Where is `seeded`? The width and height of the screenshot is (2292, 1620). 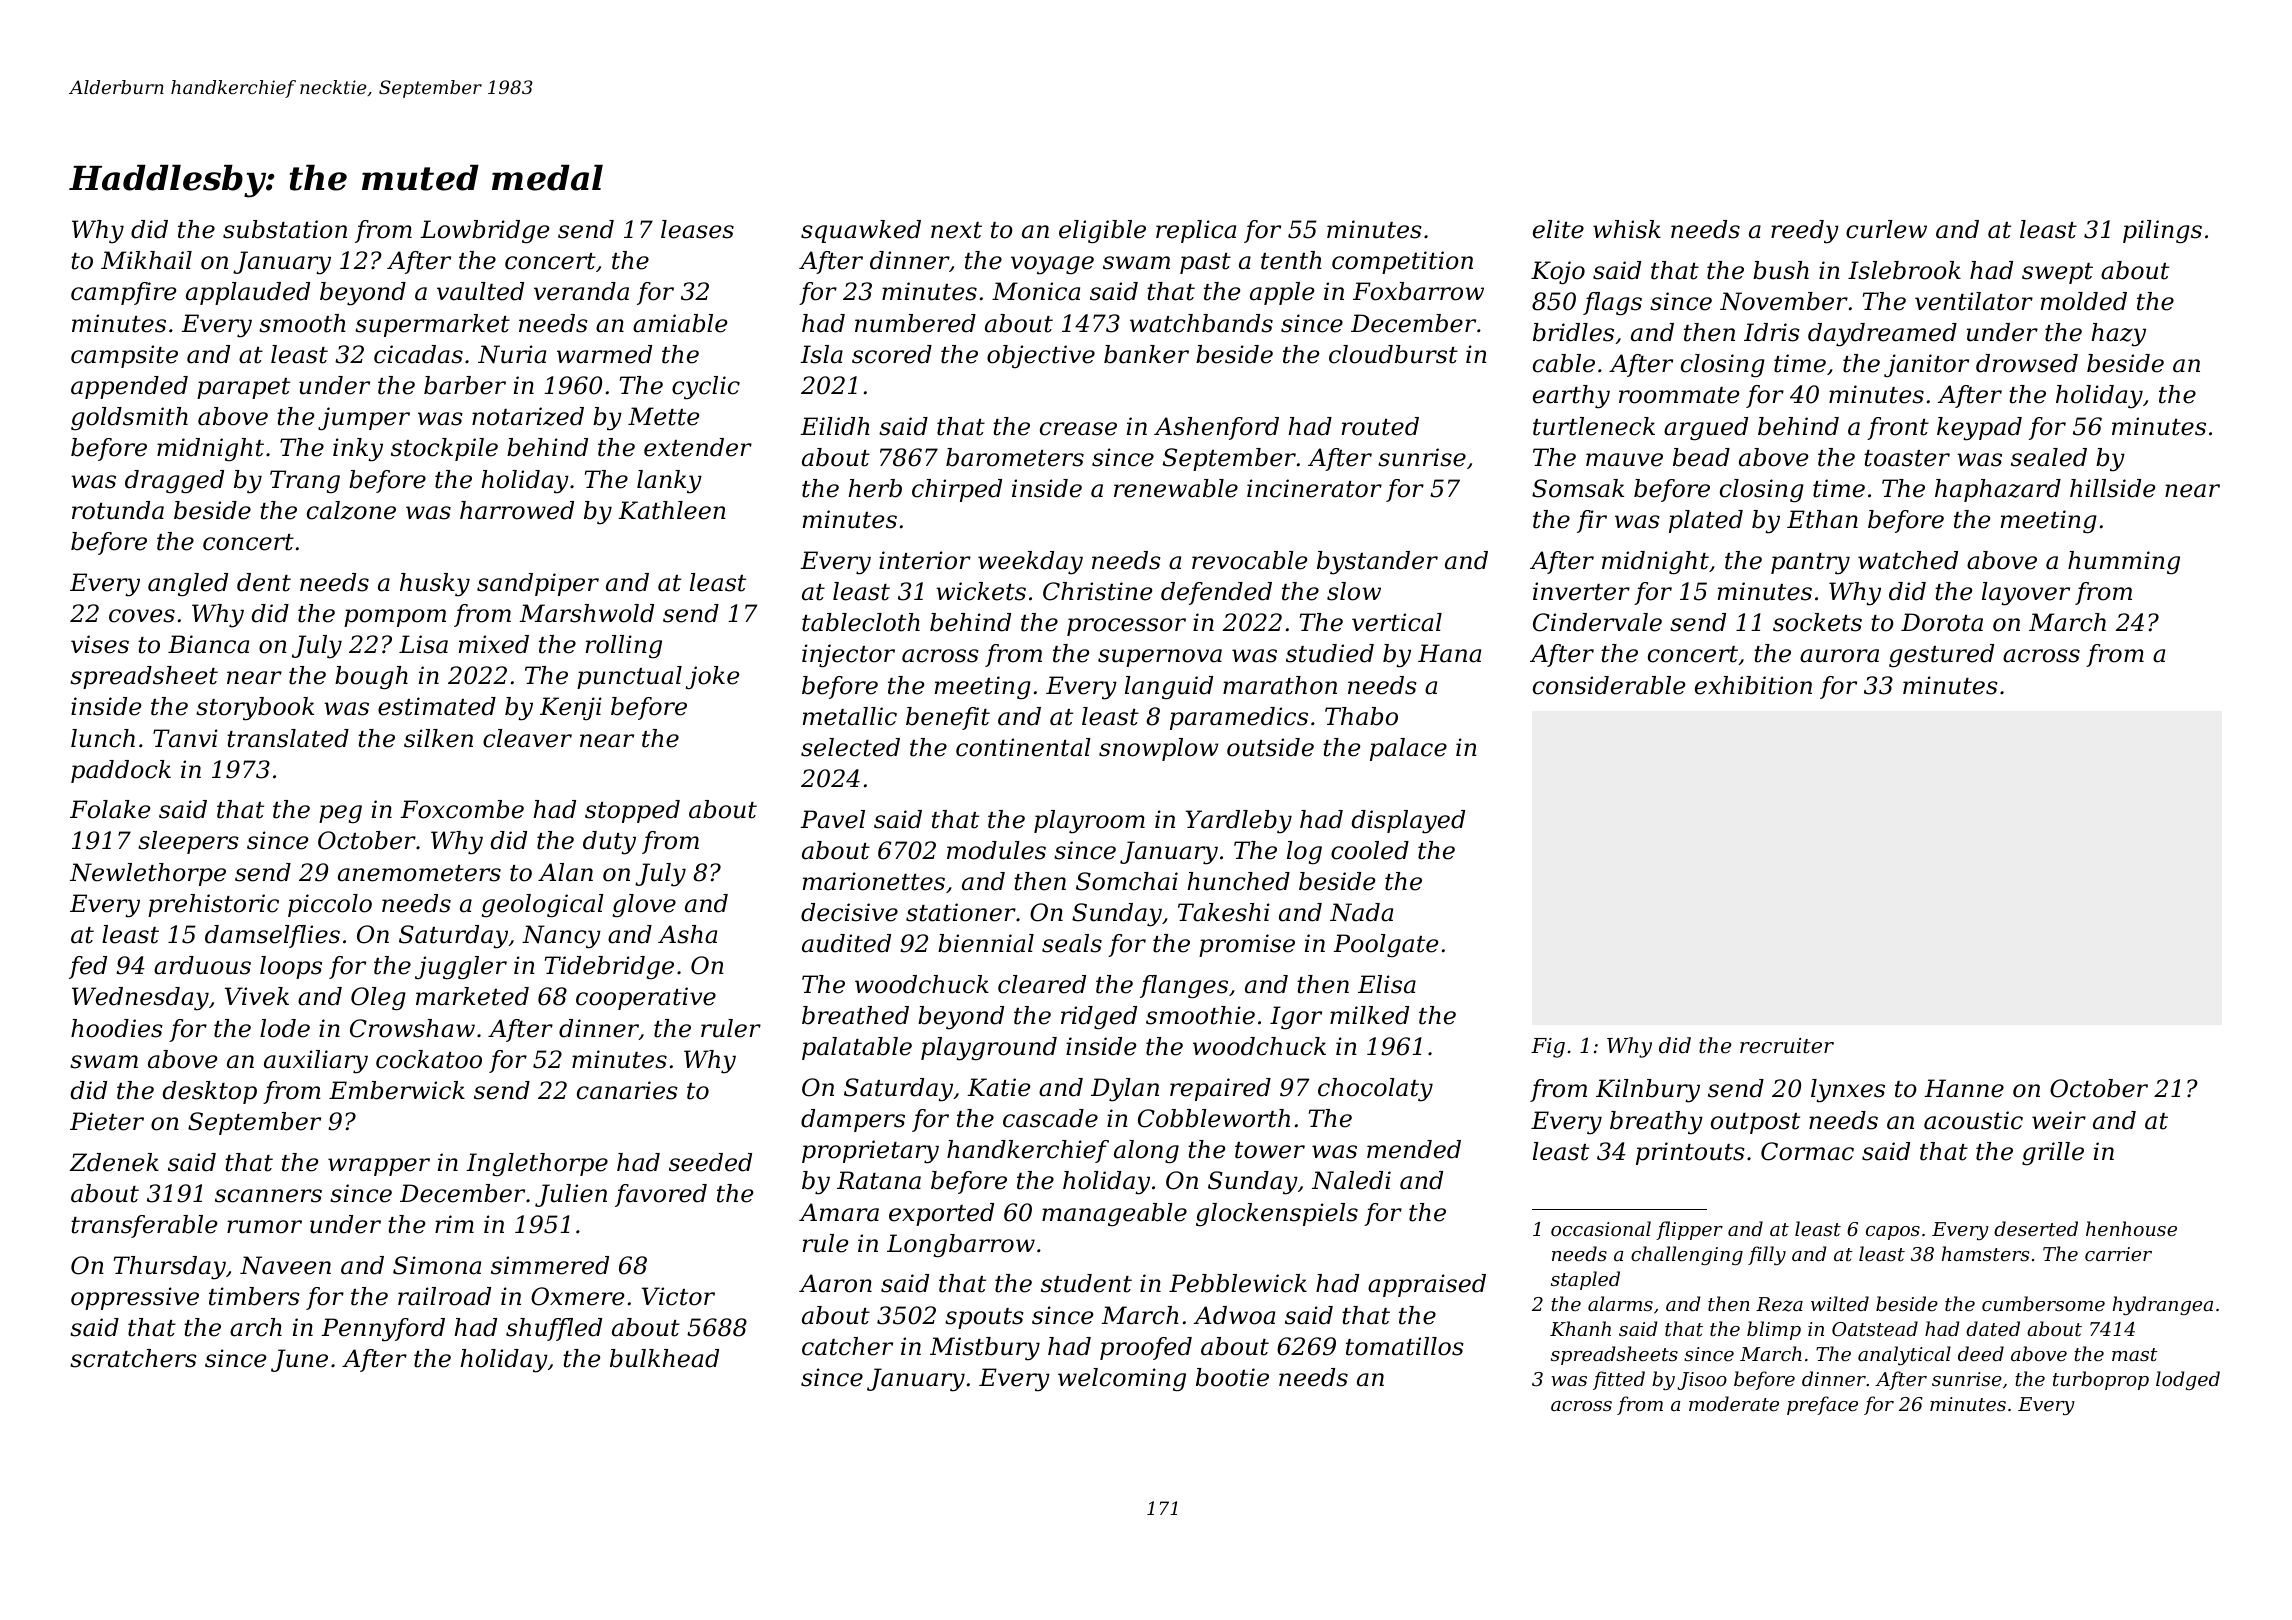
seeded is located at coordinates (710, 1162).
